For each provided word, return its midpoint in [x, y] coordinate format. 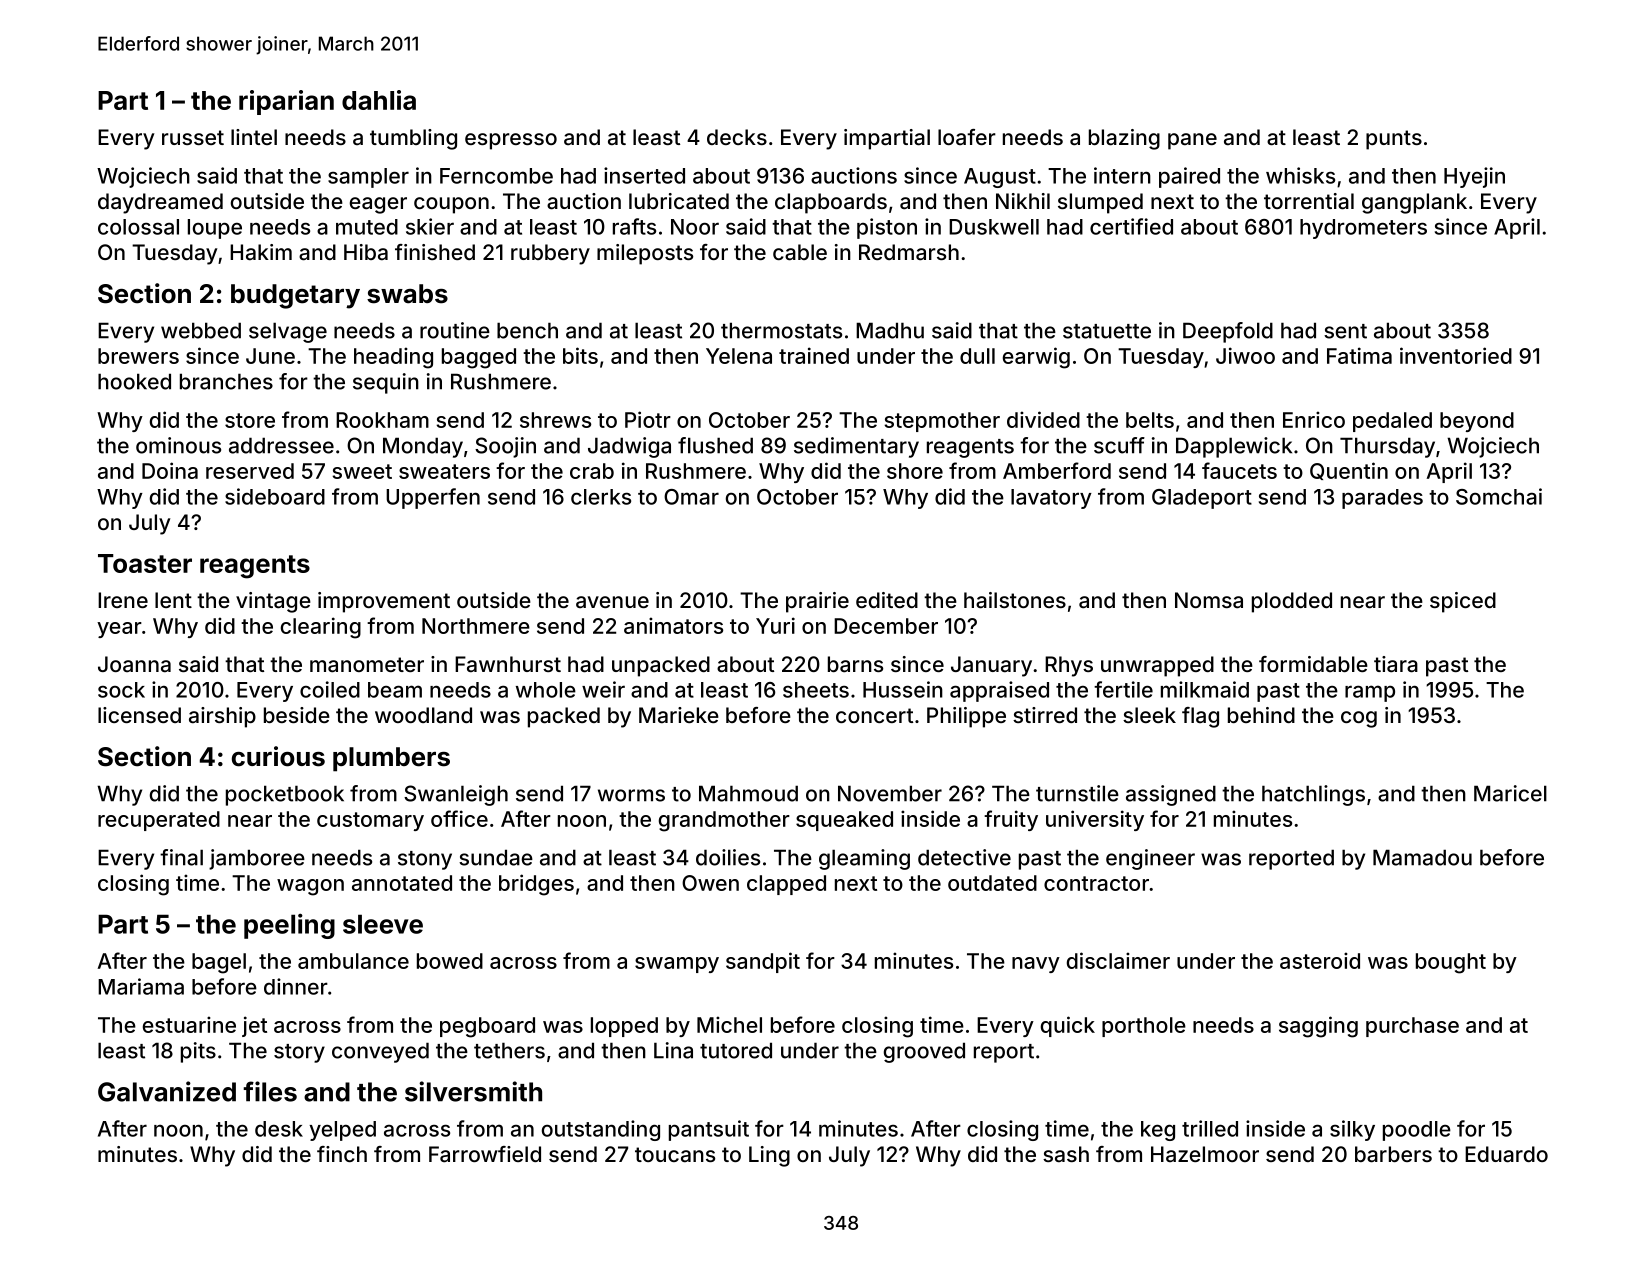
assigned [1171, 795]
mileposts [645, 254]
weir [603, 689]
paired [1189, 177]
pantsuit [709, 1130]
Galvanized [167, 1091]
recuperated [159, 821]
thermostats [781, 330]
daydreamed [160, 203]
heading [393, 358]
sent [1345, 331]
